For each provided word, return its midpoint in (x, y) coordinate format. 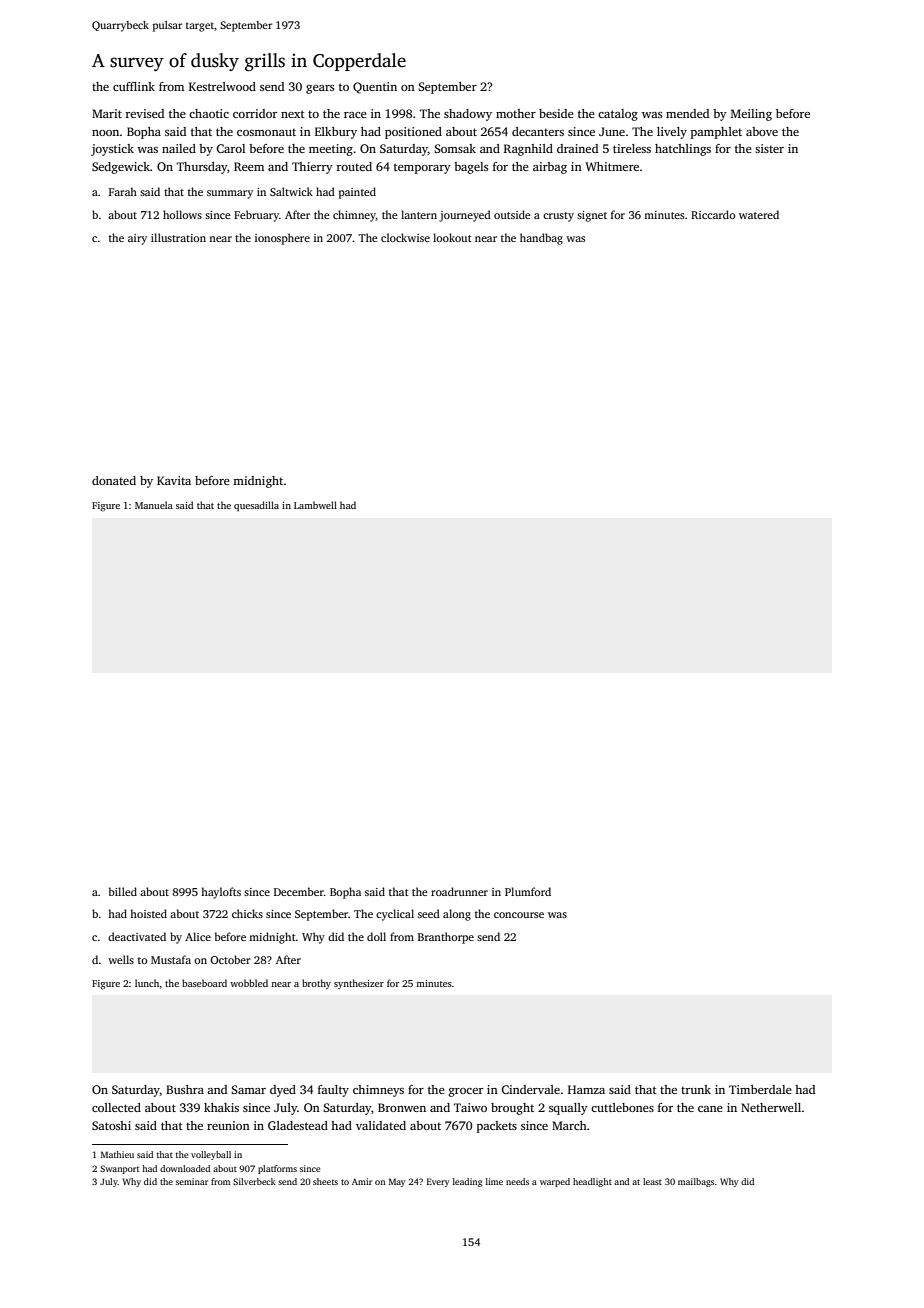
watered (759, 214)
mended (687, 113)
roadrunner (459, 891)
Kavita (174, 480)
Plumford (528, 891)
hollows (182, 214)
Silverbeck (254, 1181)
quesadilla (256, 506)
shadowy (468, 115)
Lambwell (315, 505)
